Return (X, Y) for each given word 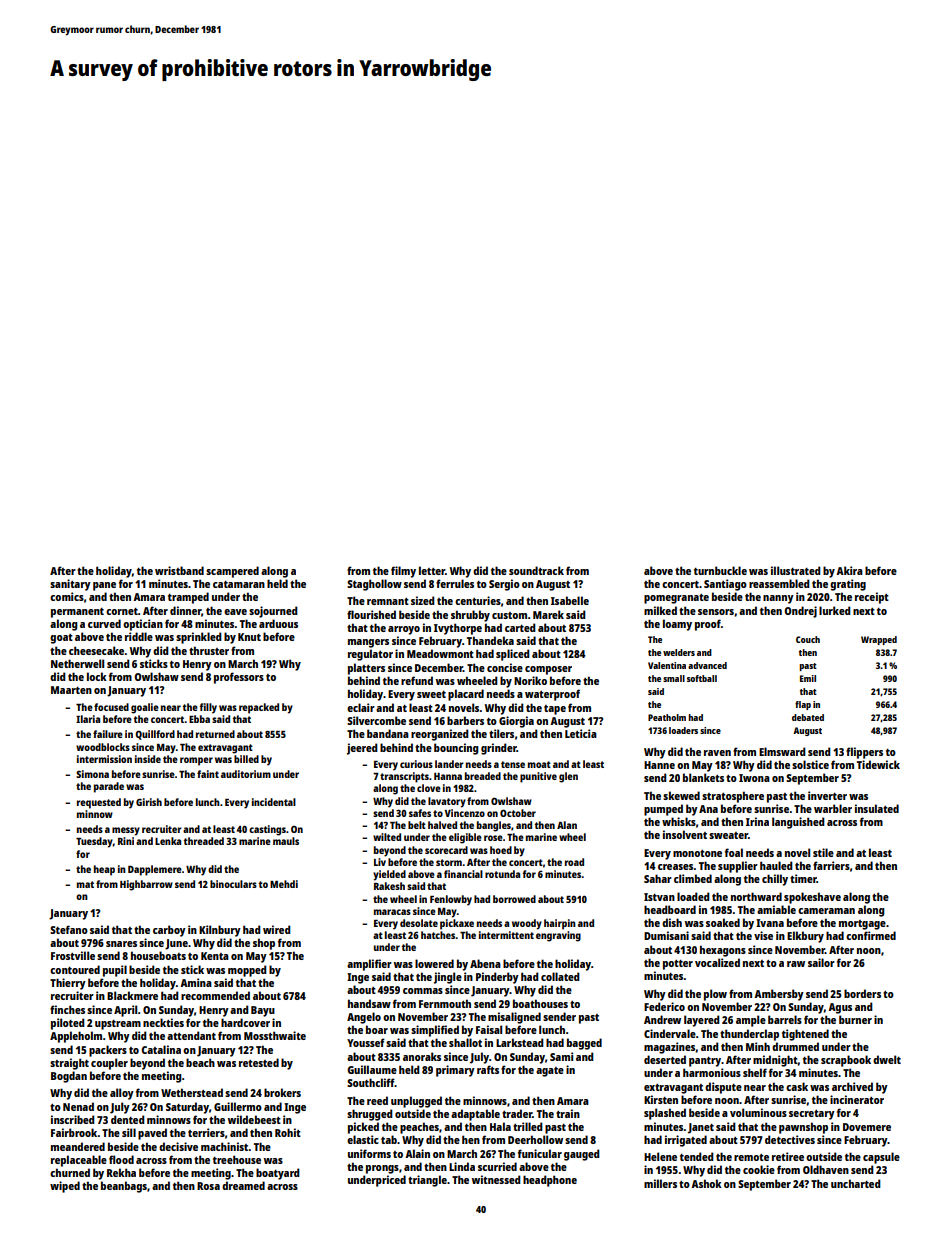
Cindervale (670, 1033)
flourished (371, 614)
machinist (225, 1146)
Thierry (68, 984)
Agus (840, 1008)
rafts (488, 1069)
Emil (808, 678)
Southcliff (371, 1082)
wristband (179, 570)
